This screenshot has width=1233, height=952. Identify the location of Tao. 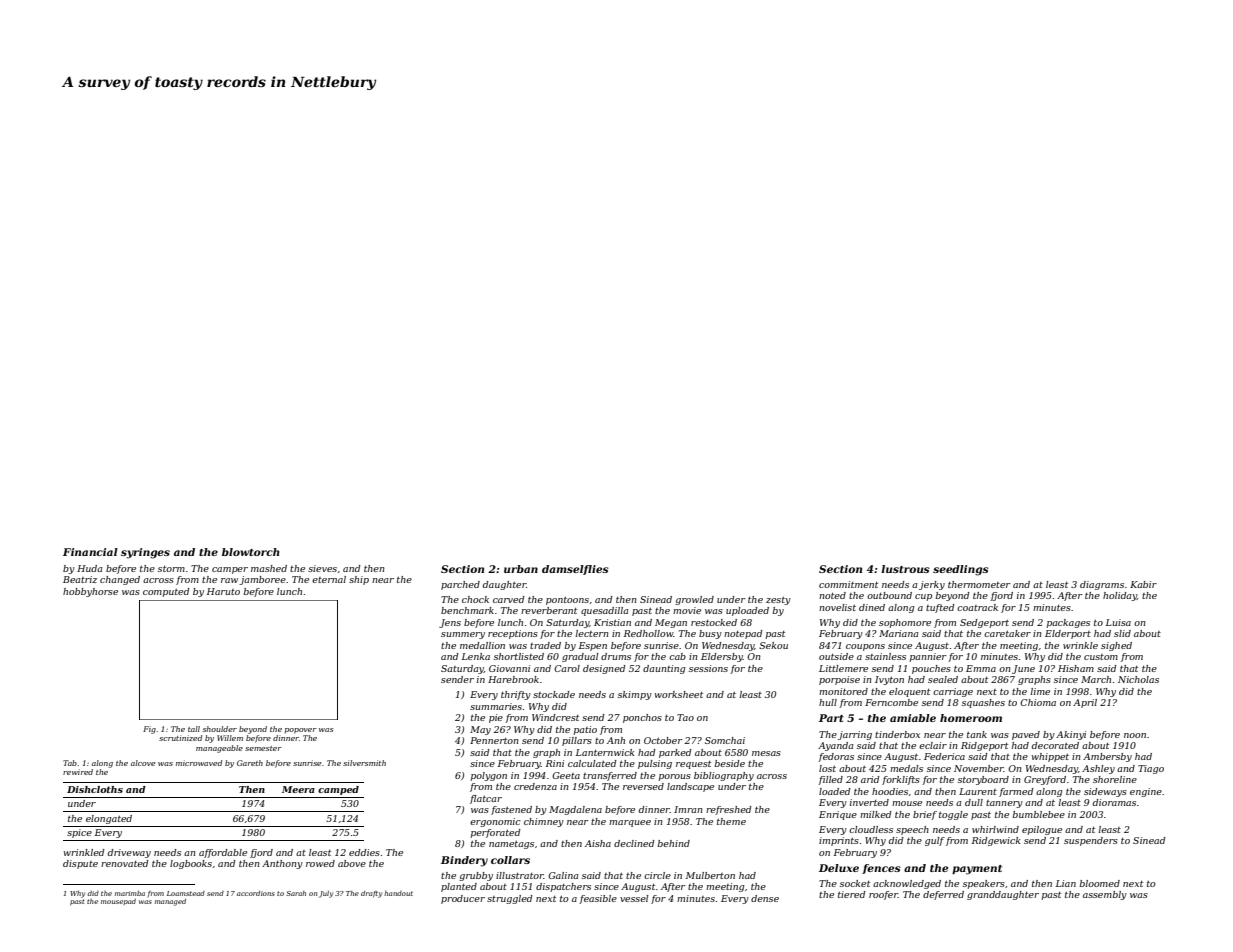
(685, 717).
